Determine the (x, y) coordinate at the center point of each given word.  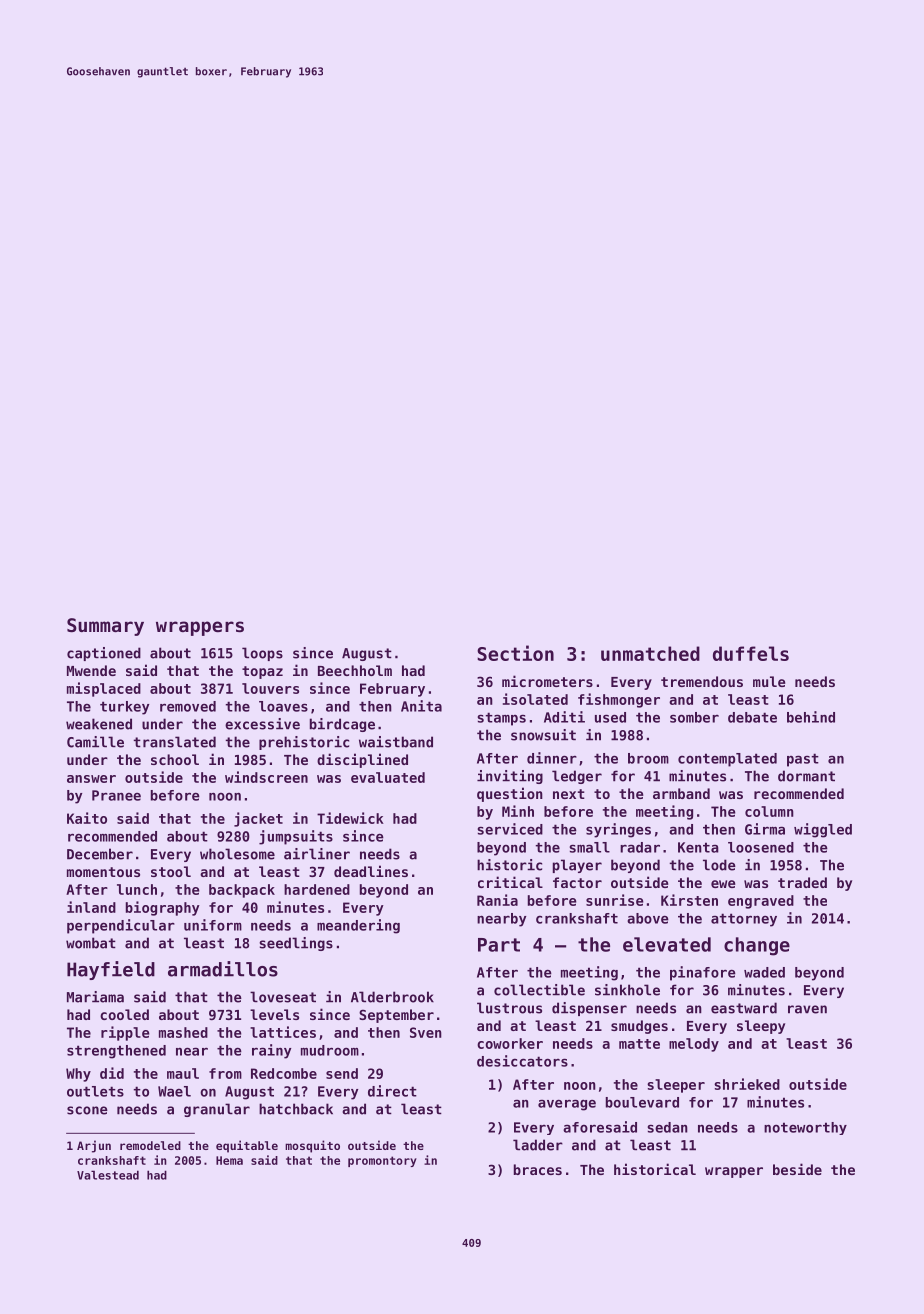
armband (681, 793)
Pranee (116, 795)
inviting (510, 777)
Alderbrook (392, 997)
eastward (744, 1008)
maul (183, 1073)
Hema (229, 1160)
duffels (751, 653)
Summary (105, 627)
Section (515, 653)
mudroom (330, 1050)
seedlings (296, 944)
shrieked (747, 1084)
